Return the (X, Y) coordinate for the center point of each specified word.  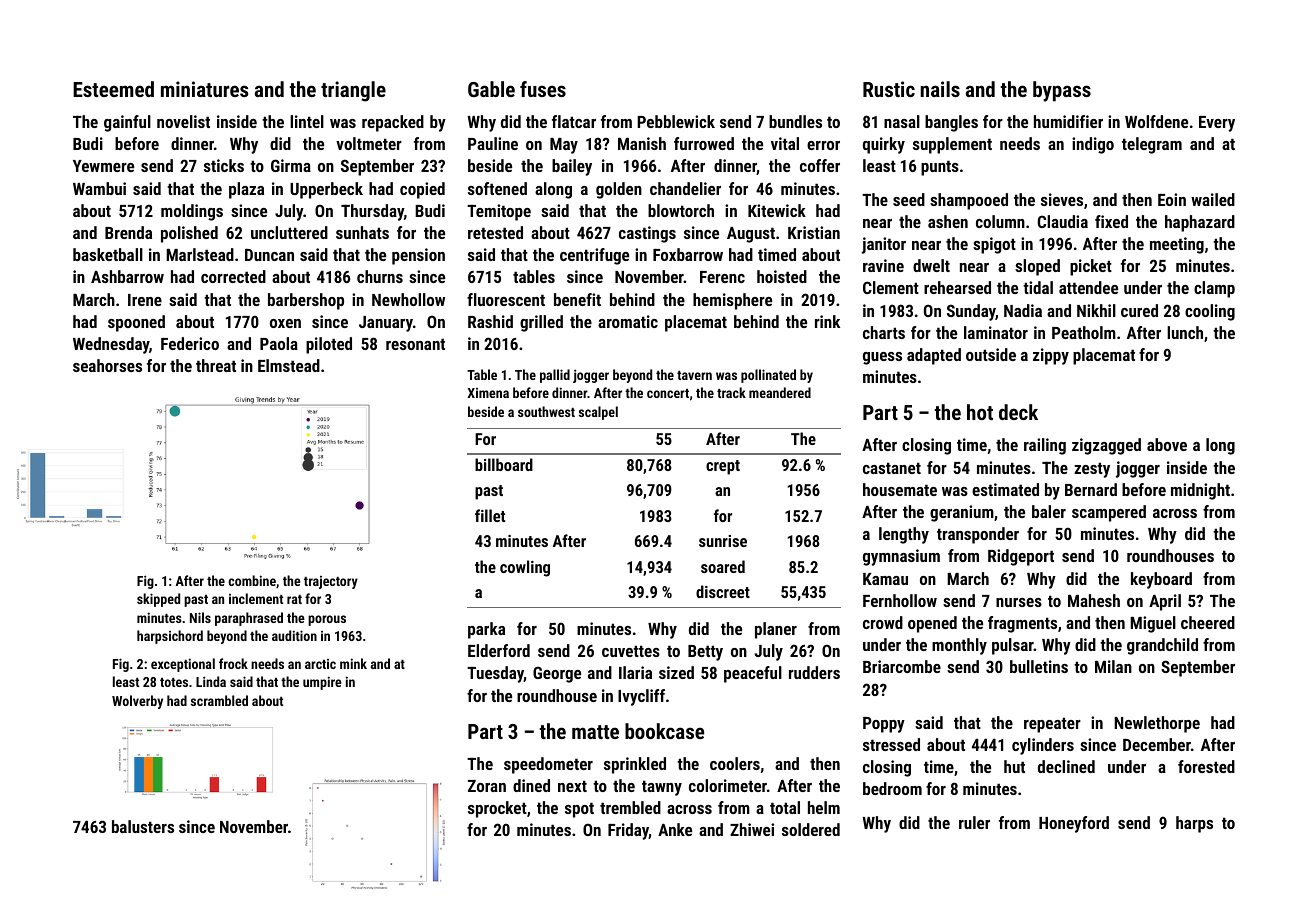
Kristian (814, 232)
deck (1018, 412)
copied (422, 190)
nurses (1019, 602)
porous (327, 620)
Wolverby (137, 702)
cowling (525, 568)
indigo (1093, 145)
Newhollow (408, 299)
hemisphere (732, 301)
